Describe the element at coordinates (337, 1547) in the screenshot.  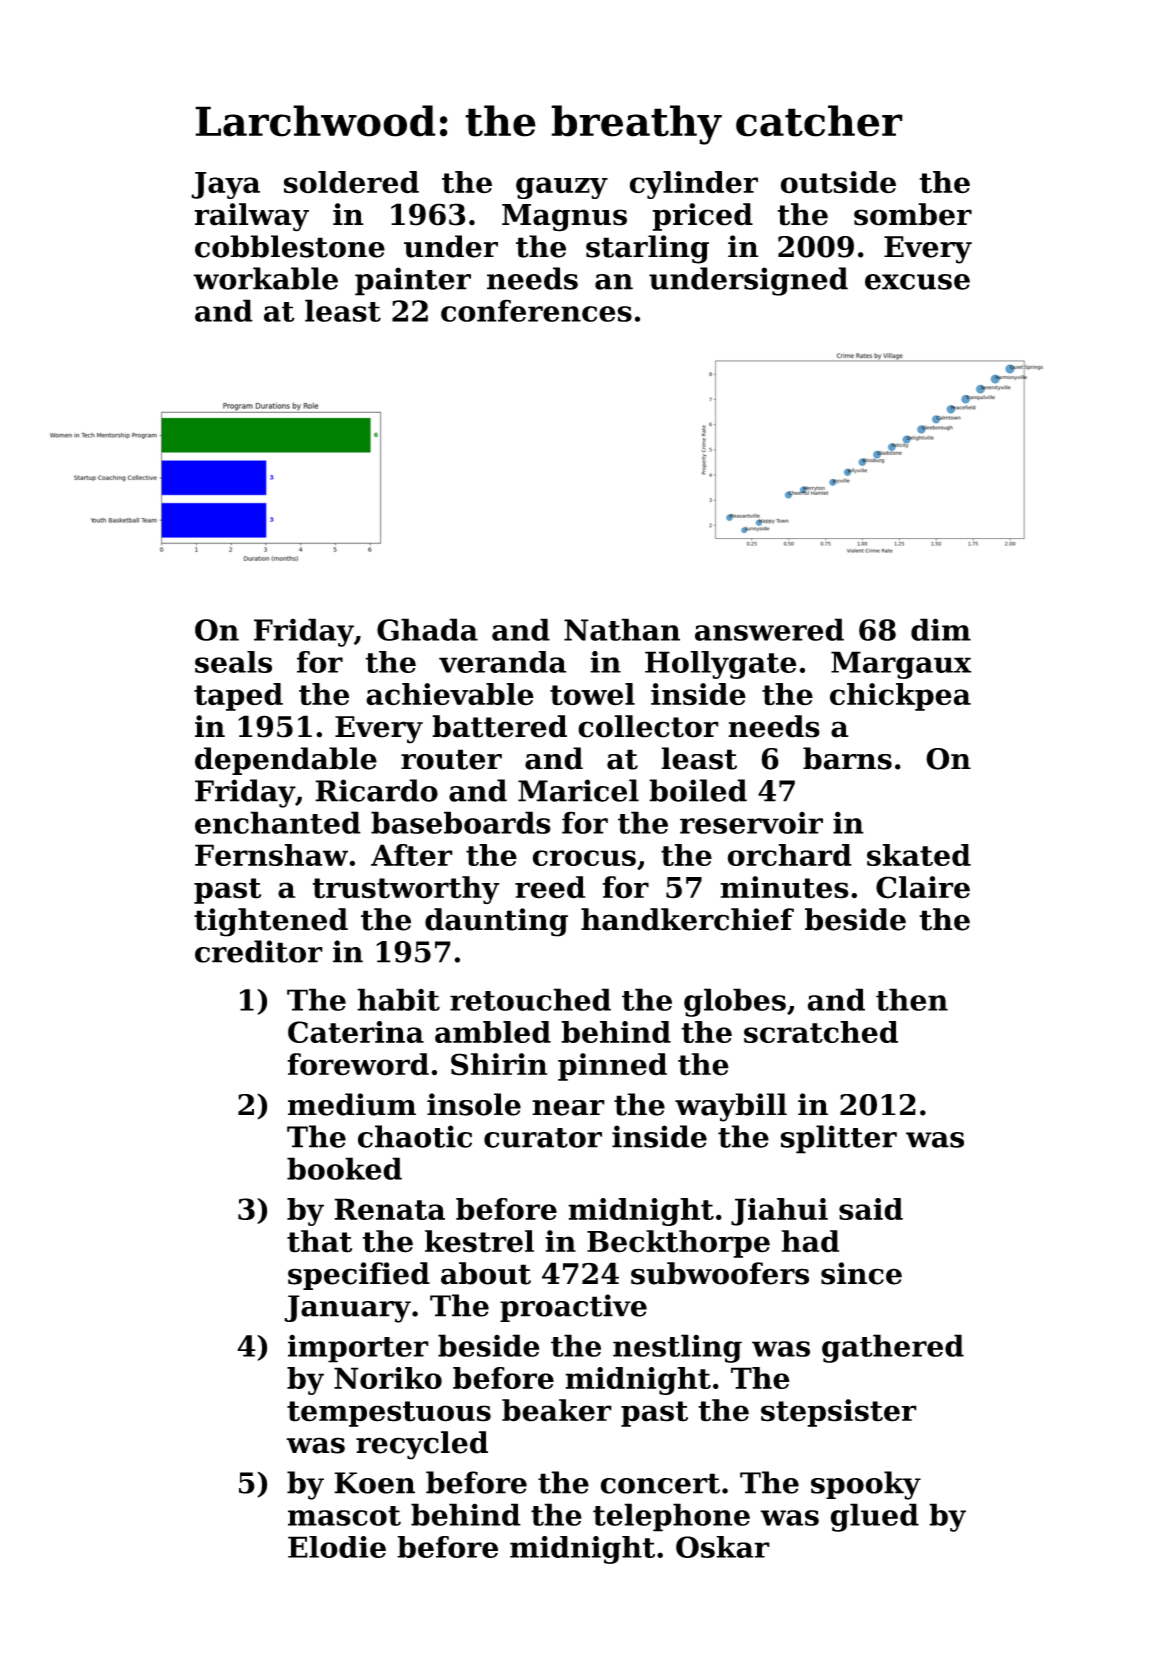
I see `Elodie` at that location.
